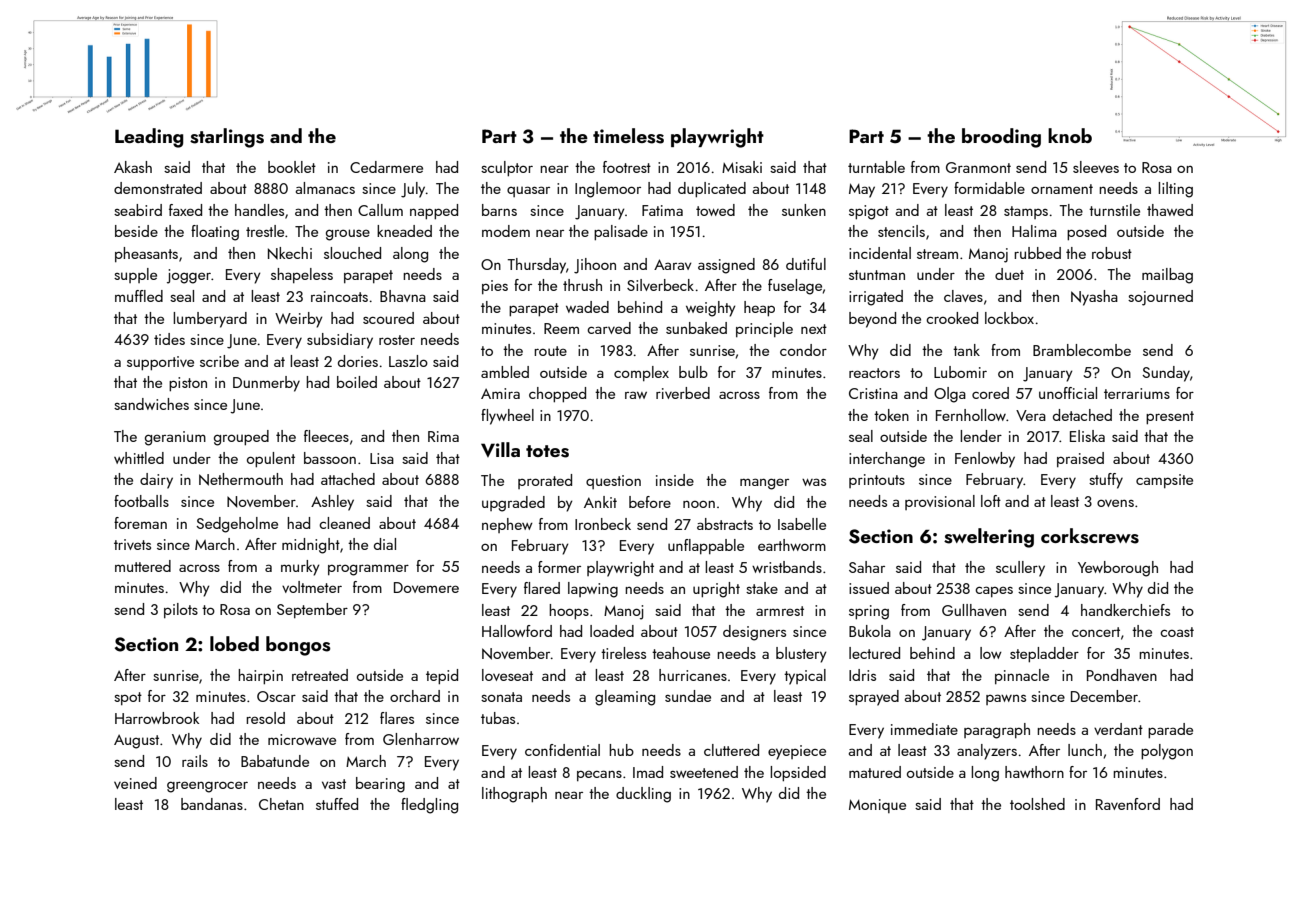  I want to click on Jihoon, so click(595, 266).
